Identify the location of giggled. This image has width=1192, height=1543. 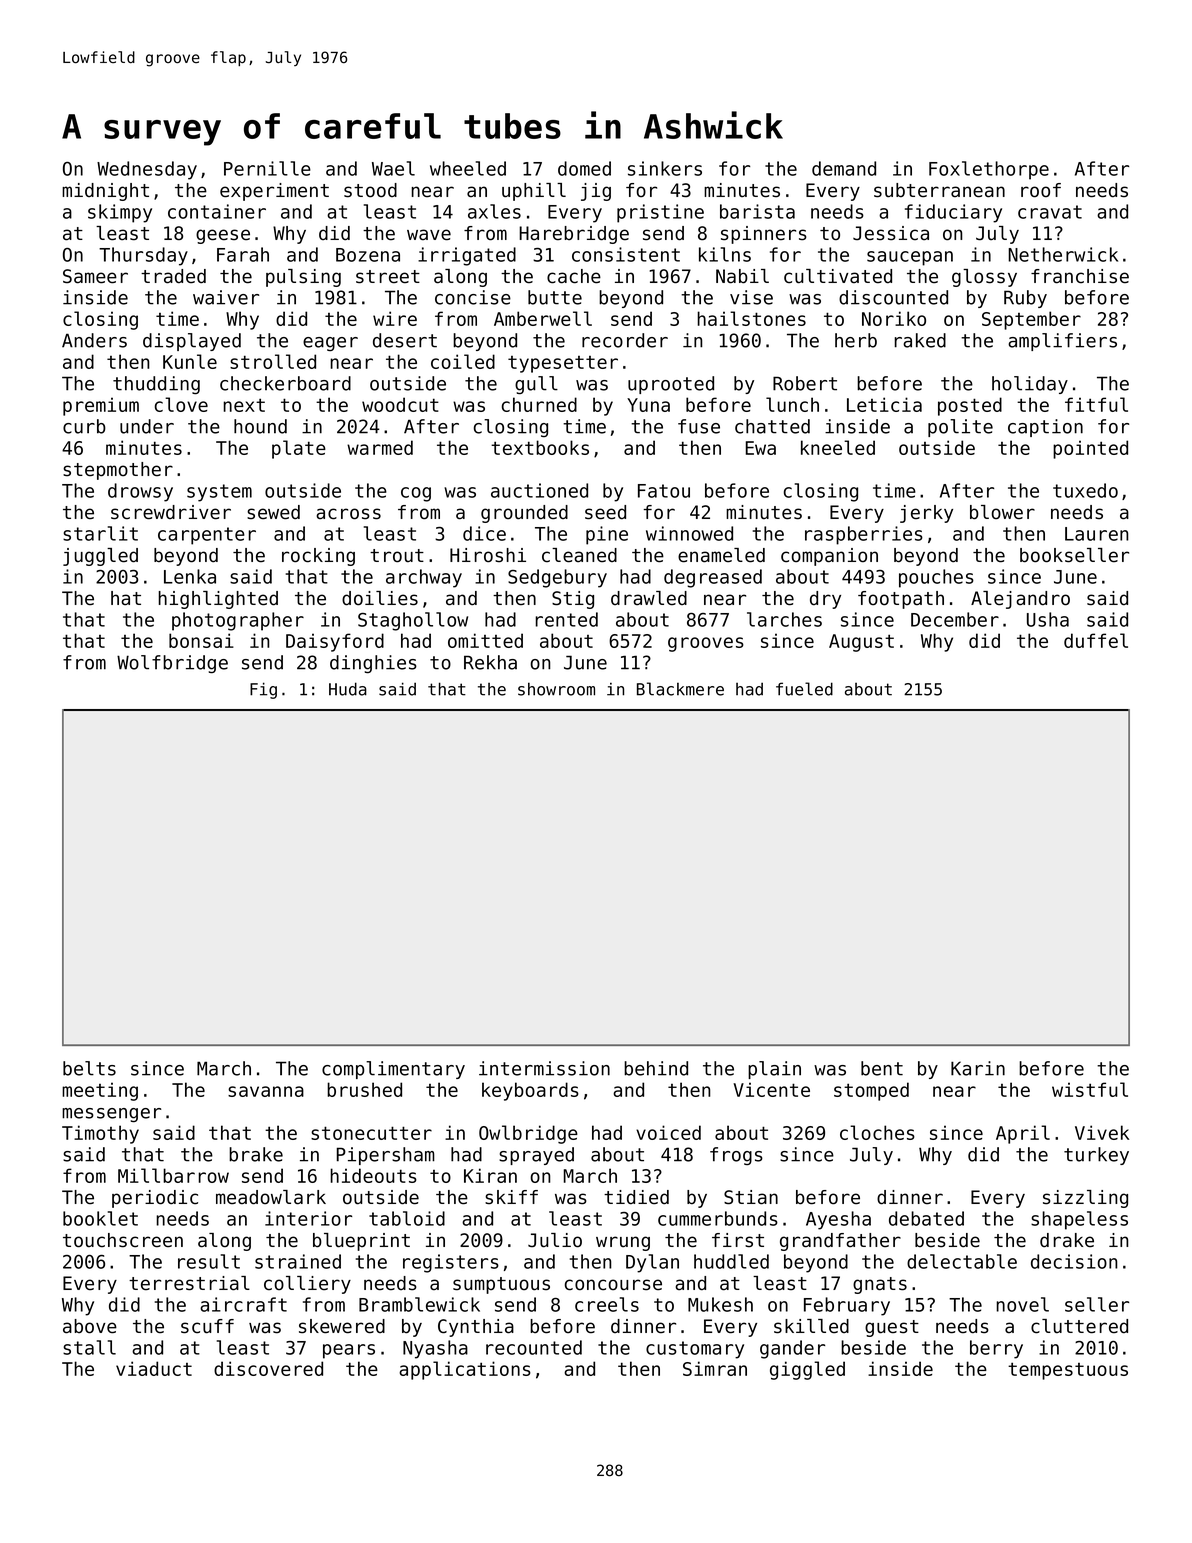
(807, 1370).
